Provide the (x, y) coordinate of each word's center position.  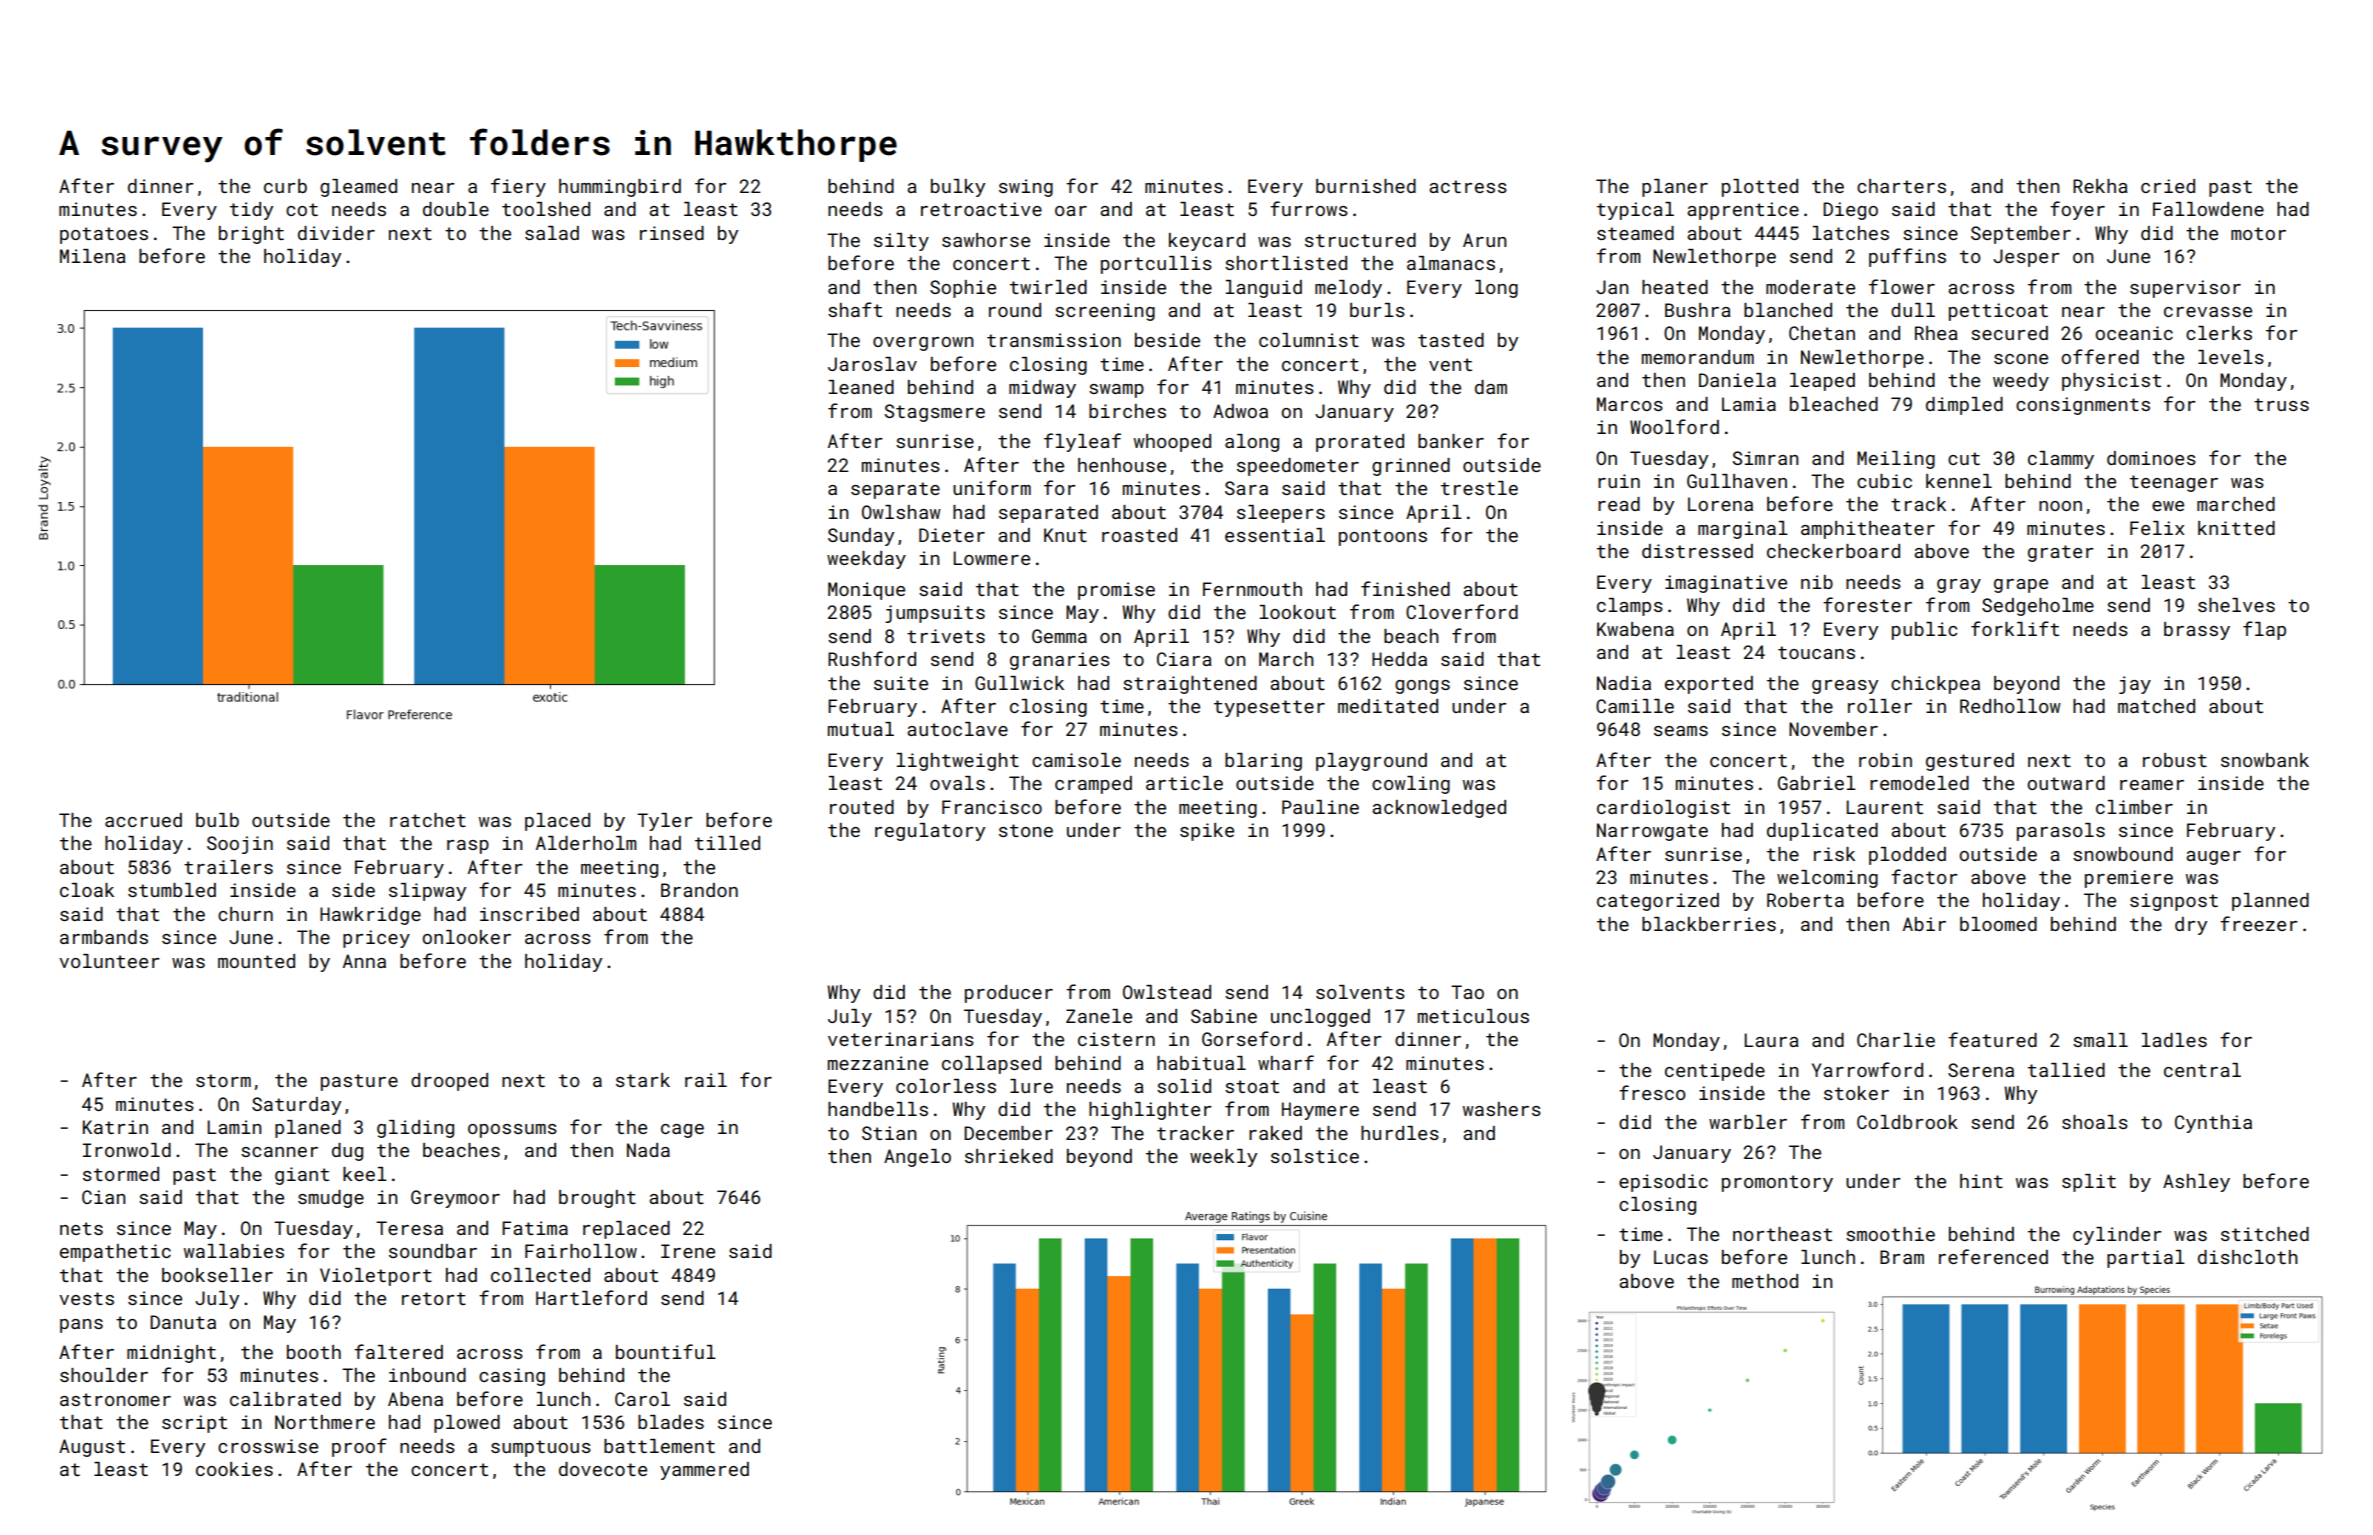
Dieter (952, 535)
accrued (143, 820)
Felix (2157, 528)
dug (347, 1152)
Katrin (115, 1127)
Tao (1467, 992)
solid (1184, 1086)
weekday (866, 560)
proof (359, 1447)
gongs (1422, 687)
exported (1709, 685)
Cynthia (2213, 1124)
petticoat (1998, 312)
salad (552, 233)
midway (1042, 389)
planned (2270, 902)
